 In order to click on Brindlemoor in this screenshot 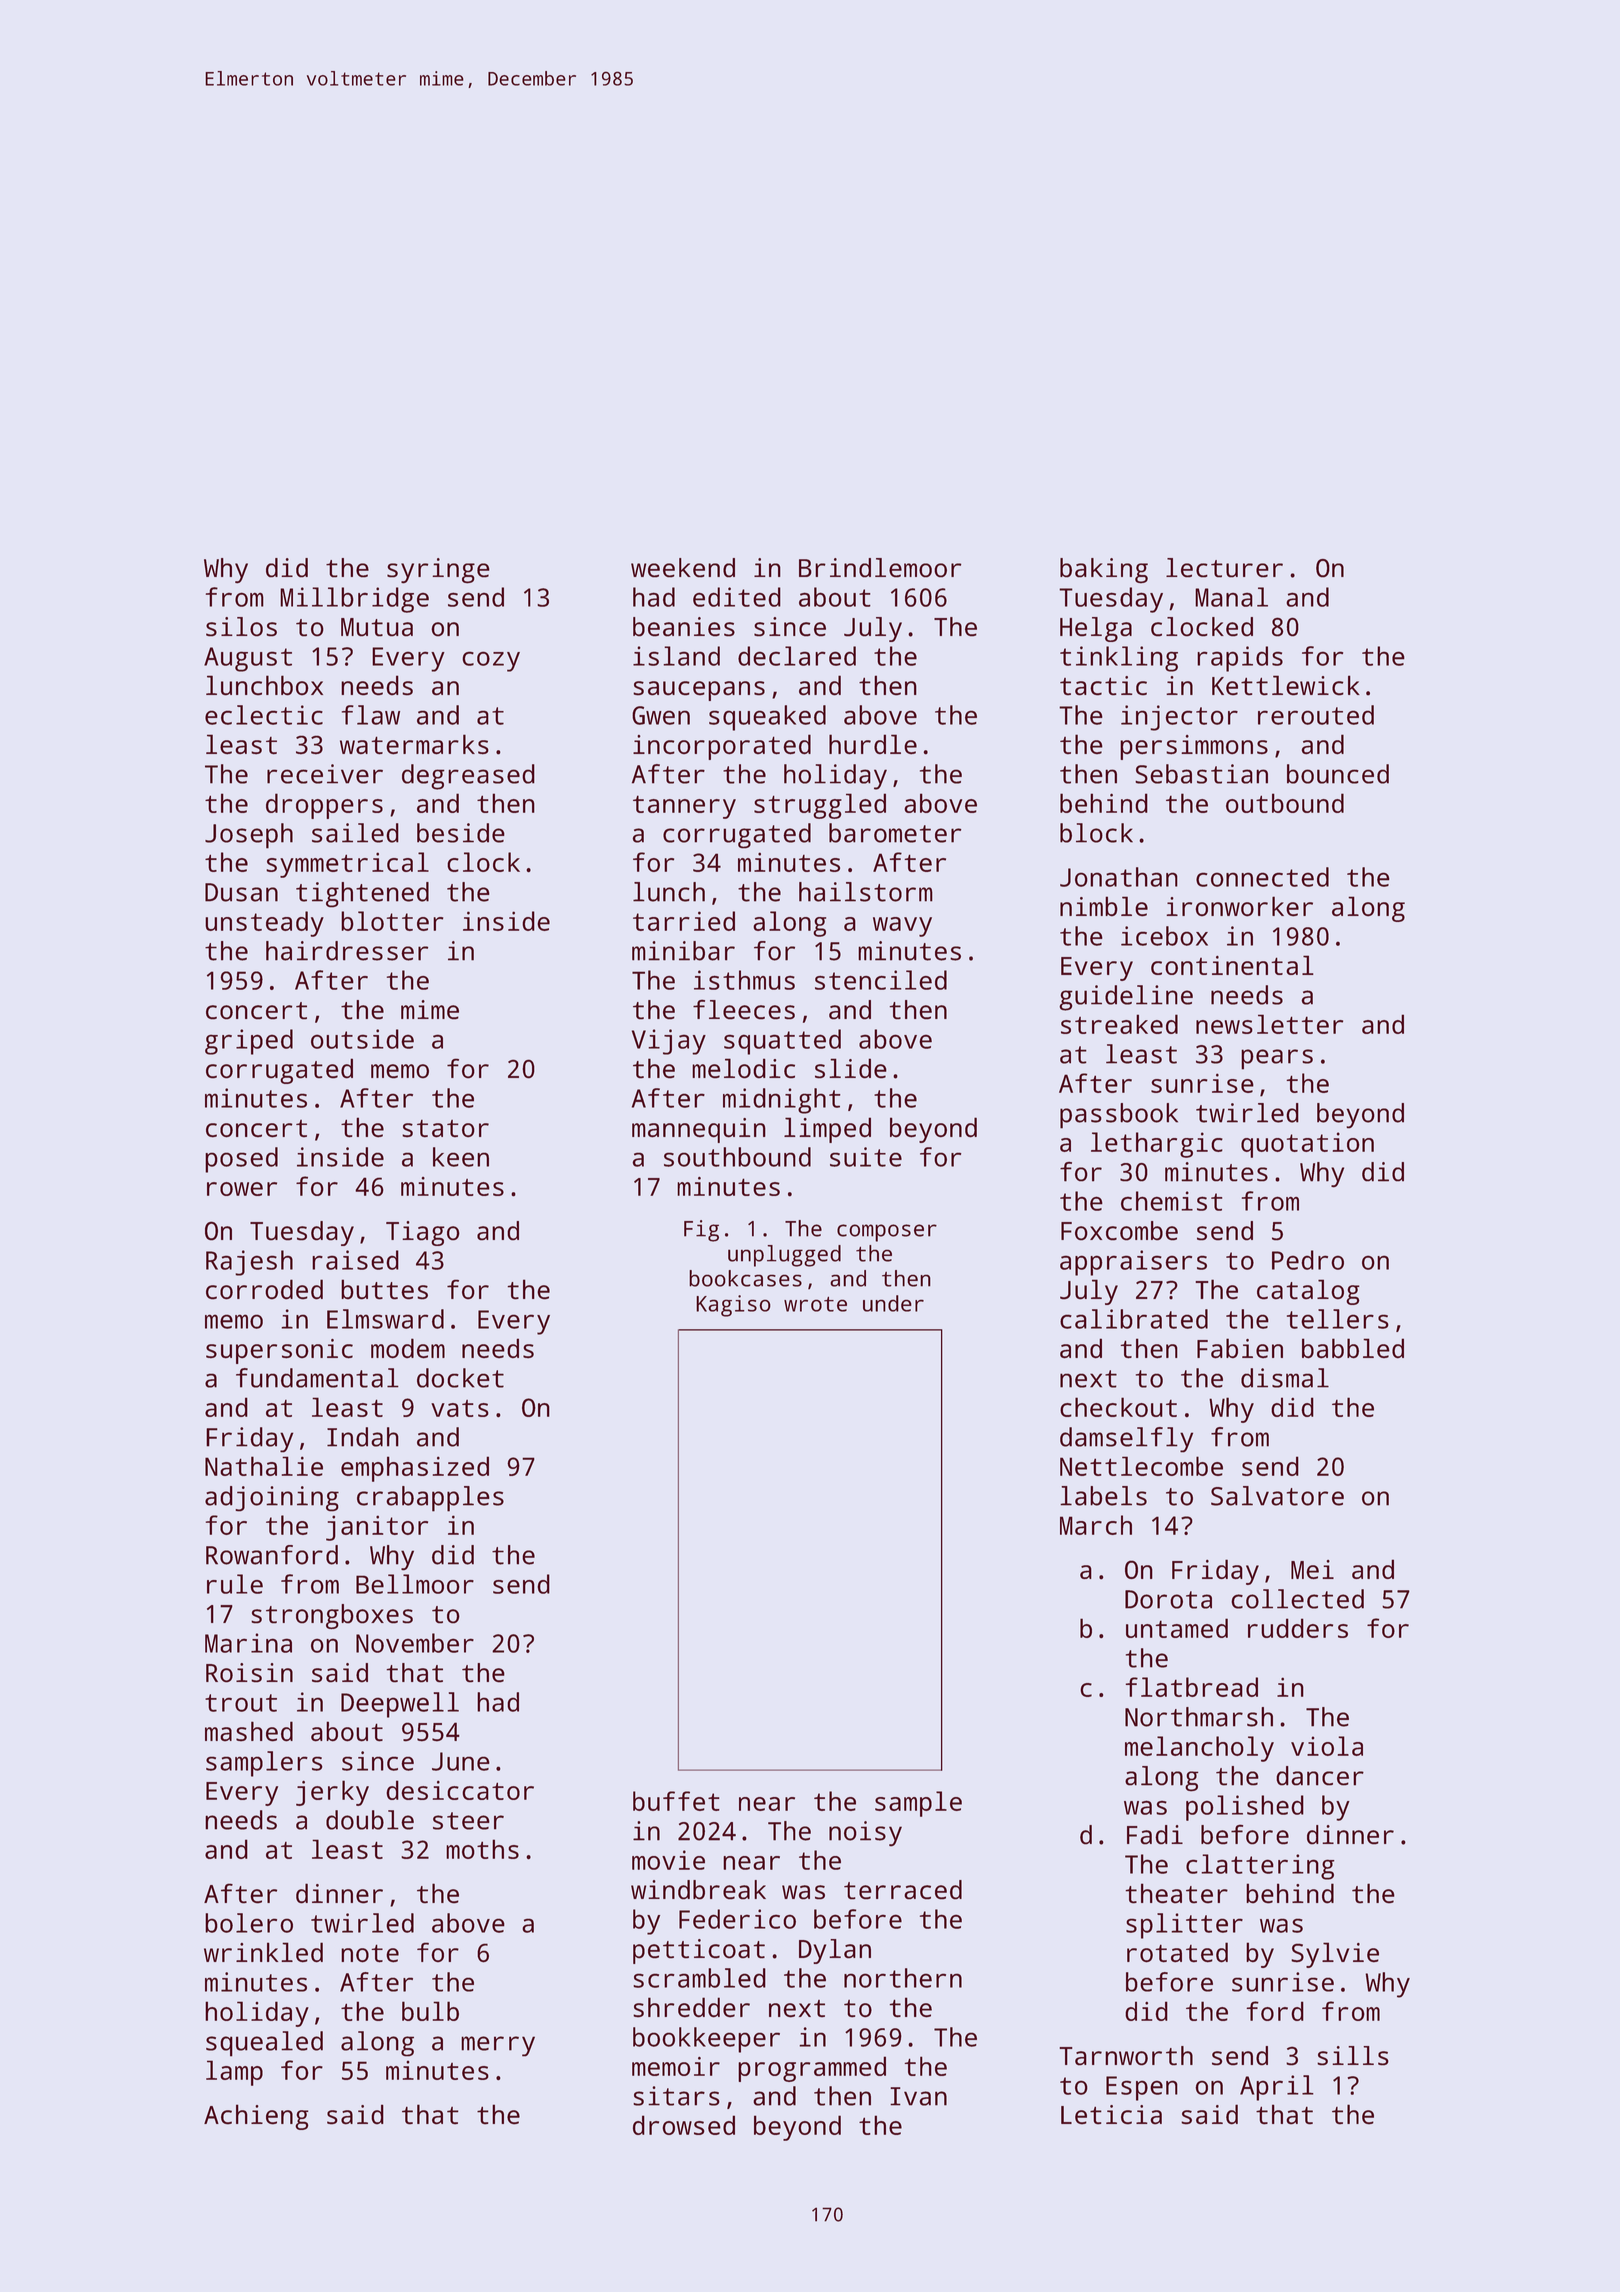, I will do `click(880, 568)`.
